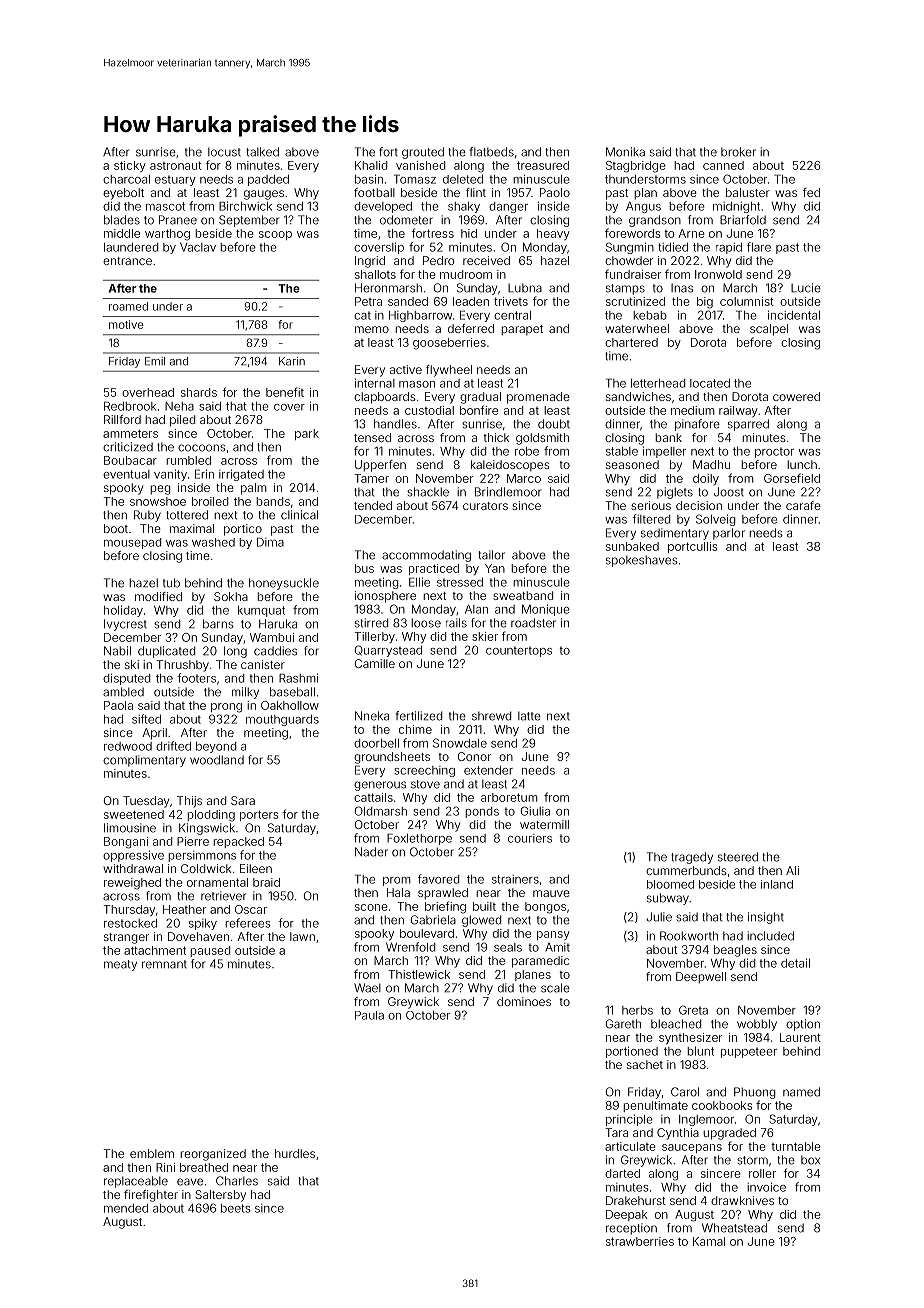  I want to click on hurdles, so click(295, 1153).
